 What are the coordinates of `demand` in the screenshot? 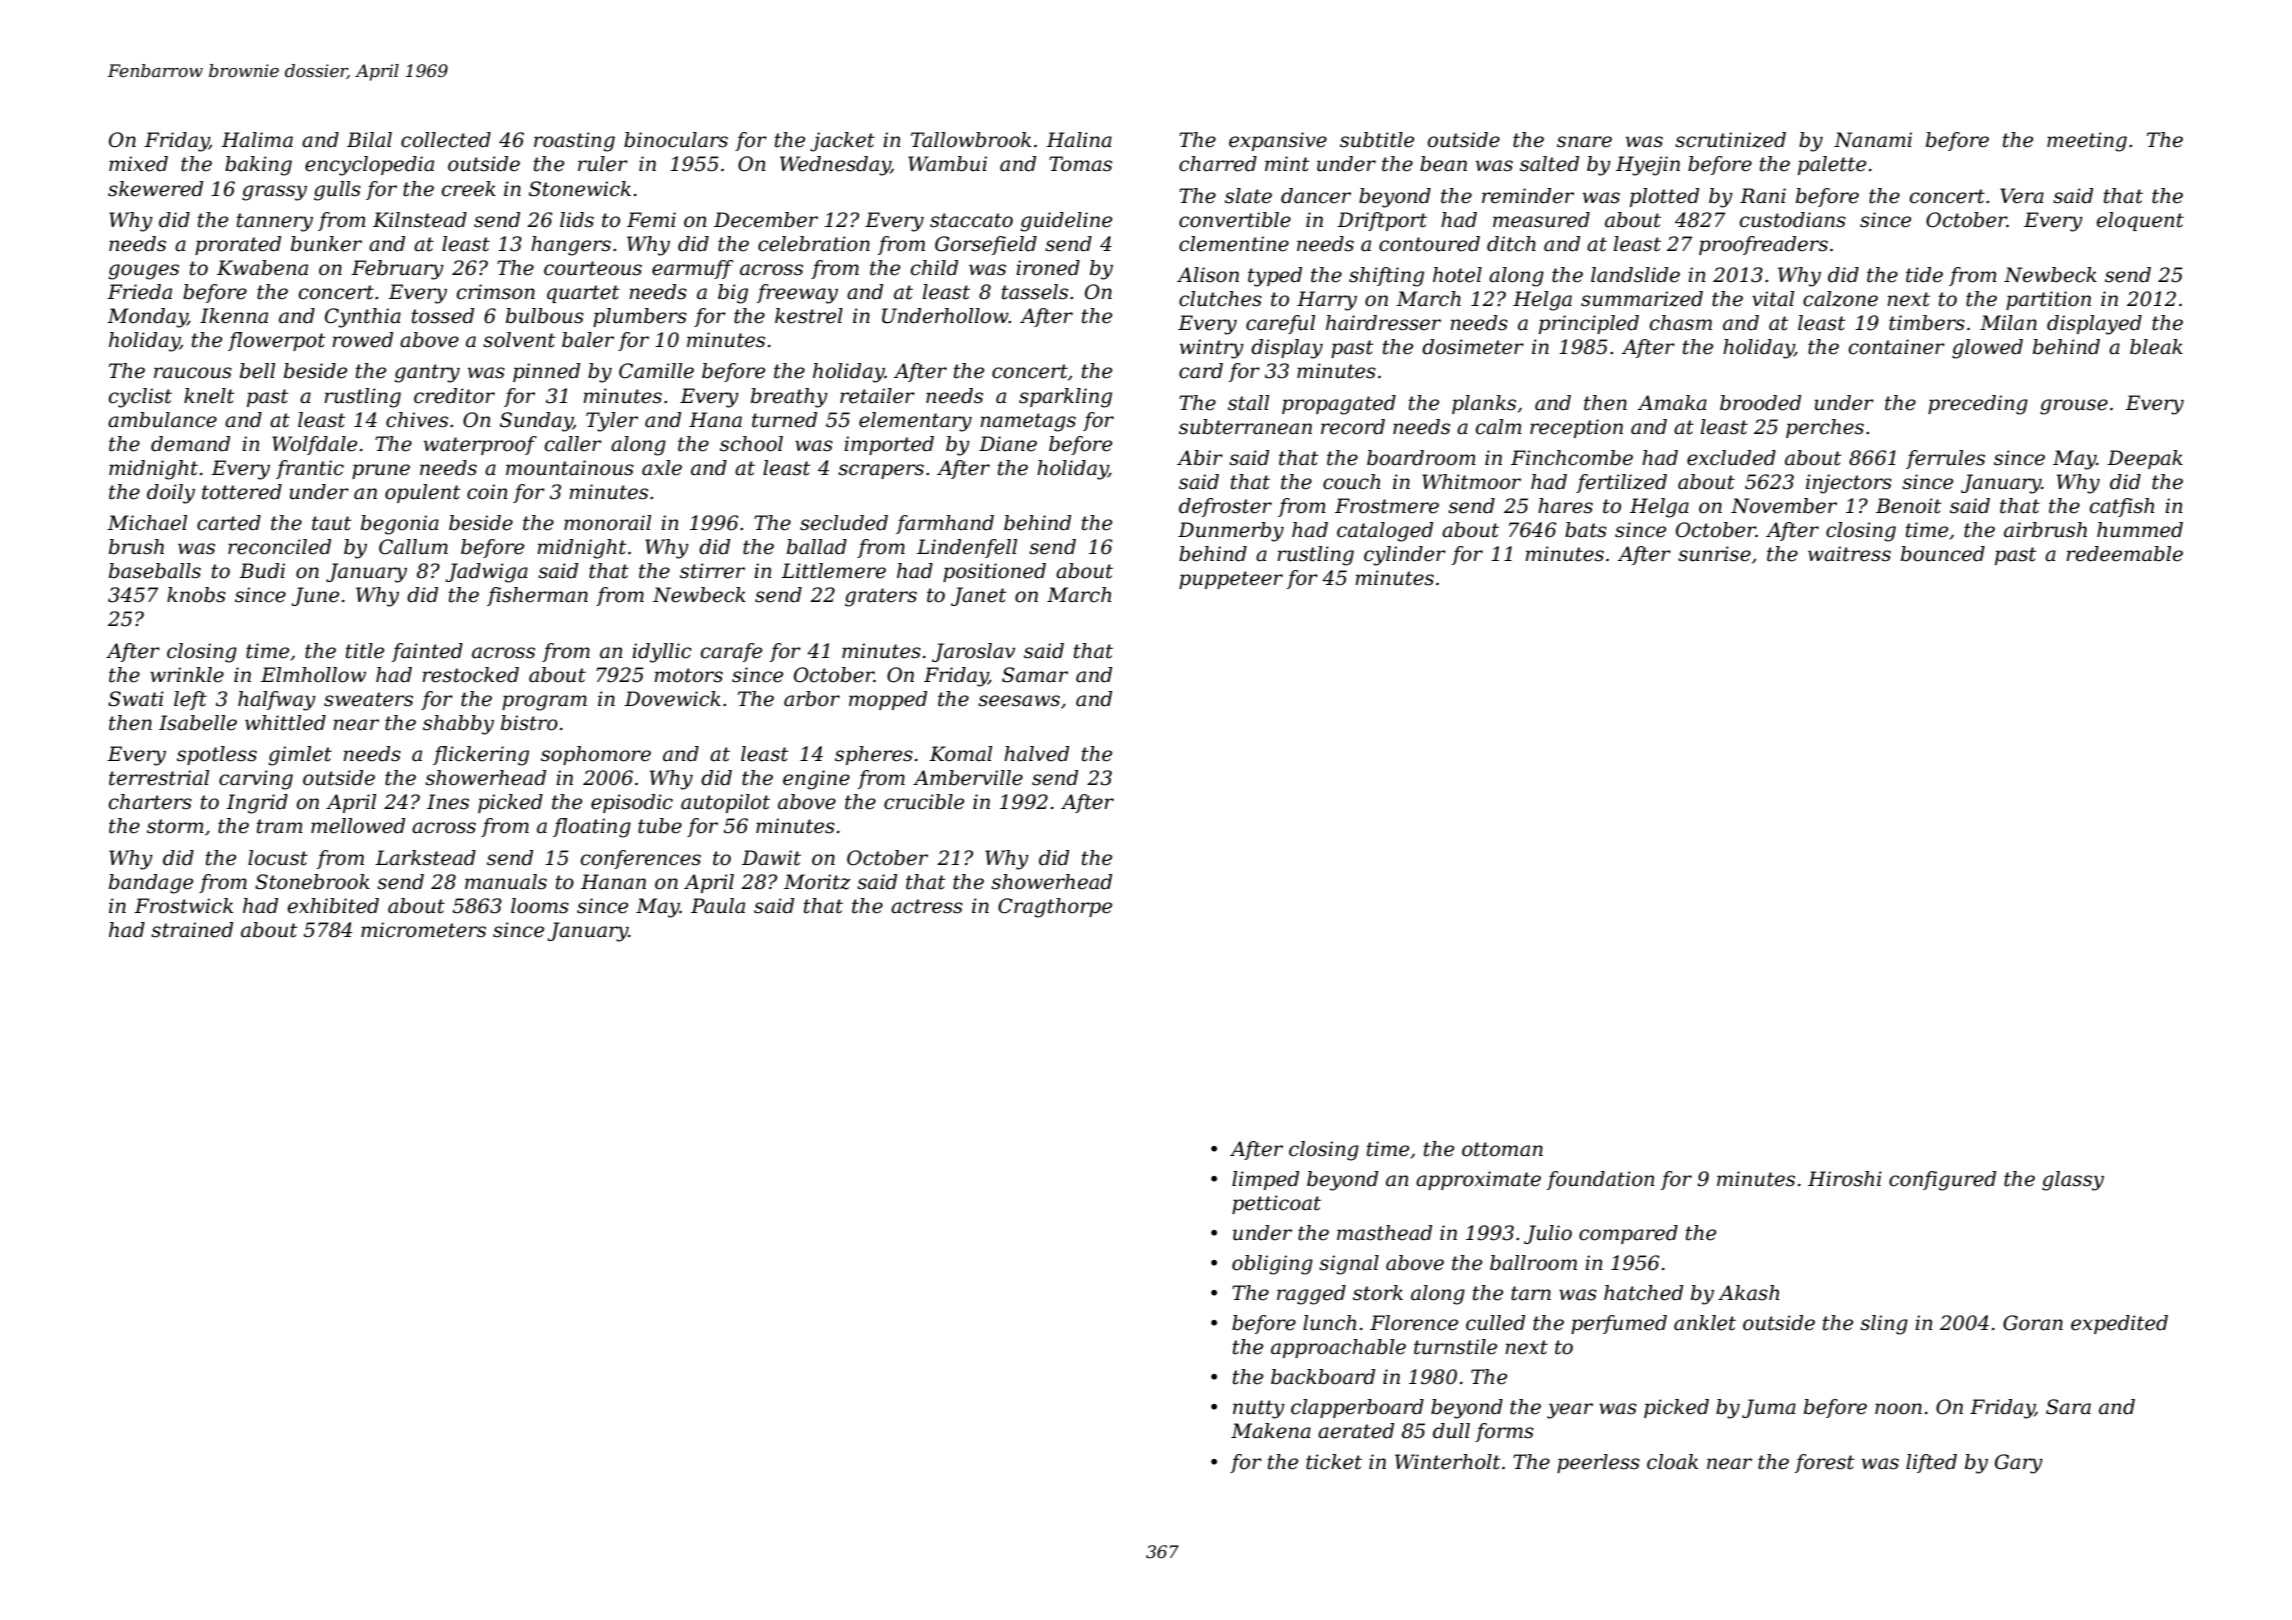 It's located at (190, 444).
